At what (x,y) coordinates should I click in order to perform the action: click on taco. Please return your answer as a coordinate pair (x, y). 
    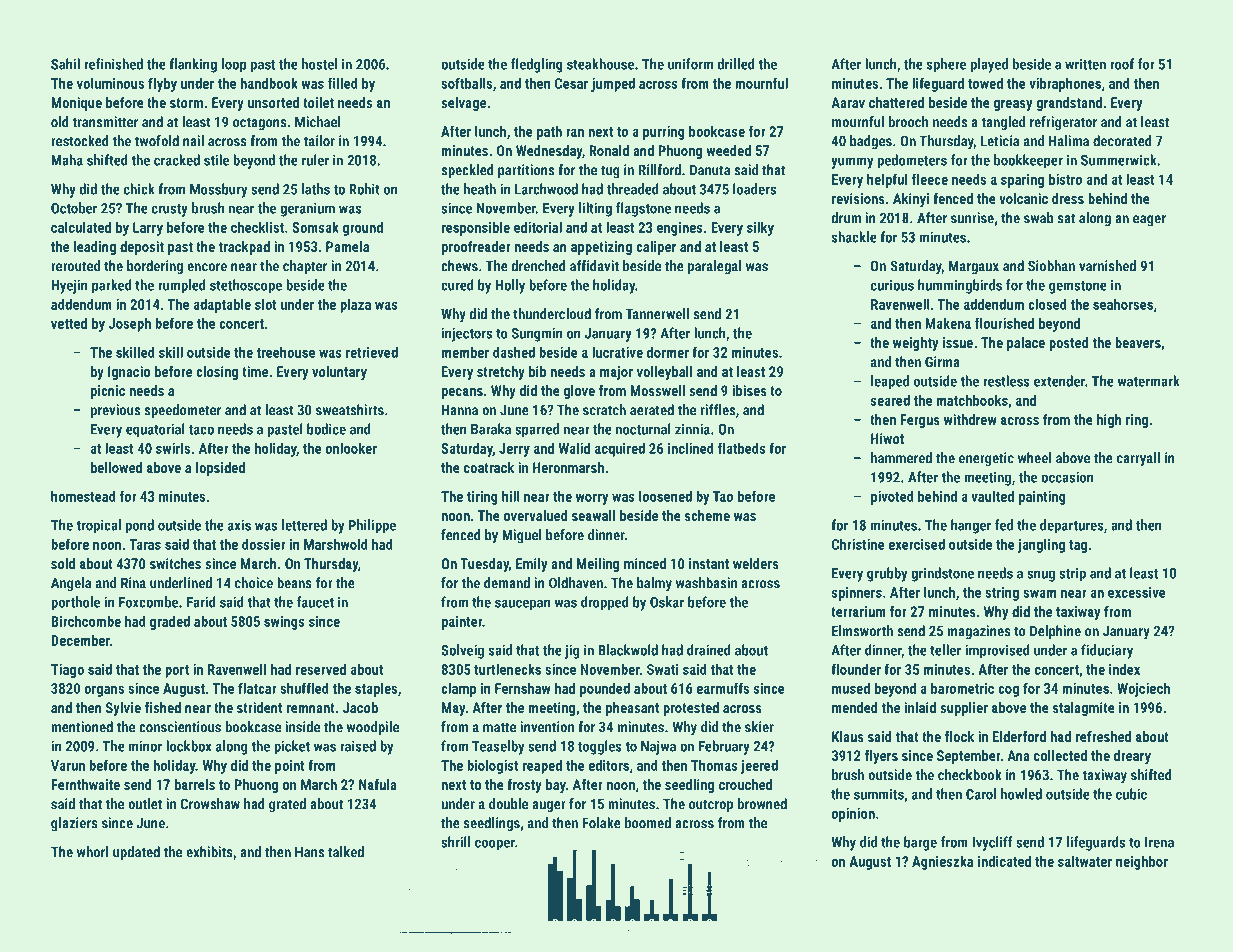
    Looking at the image, I should click on (201, 430).
